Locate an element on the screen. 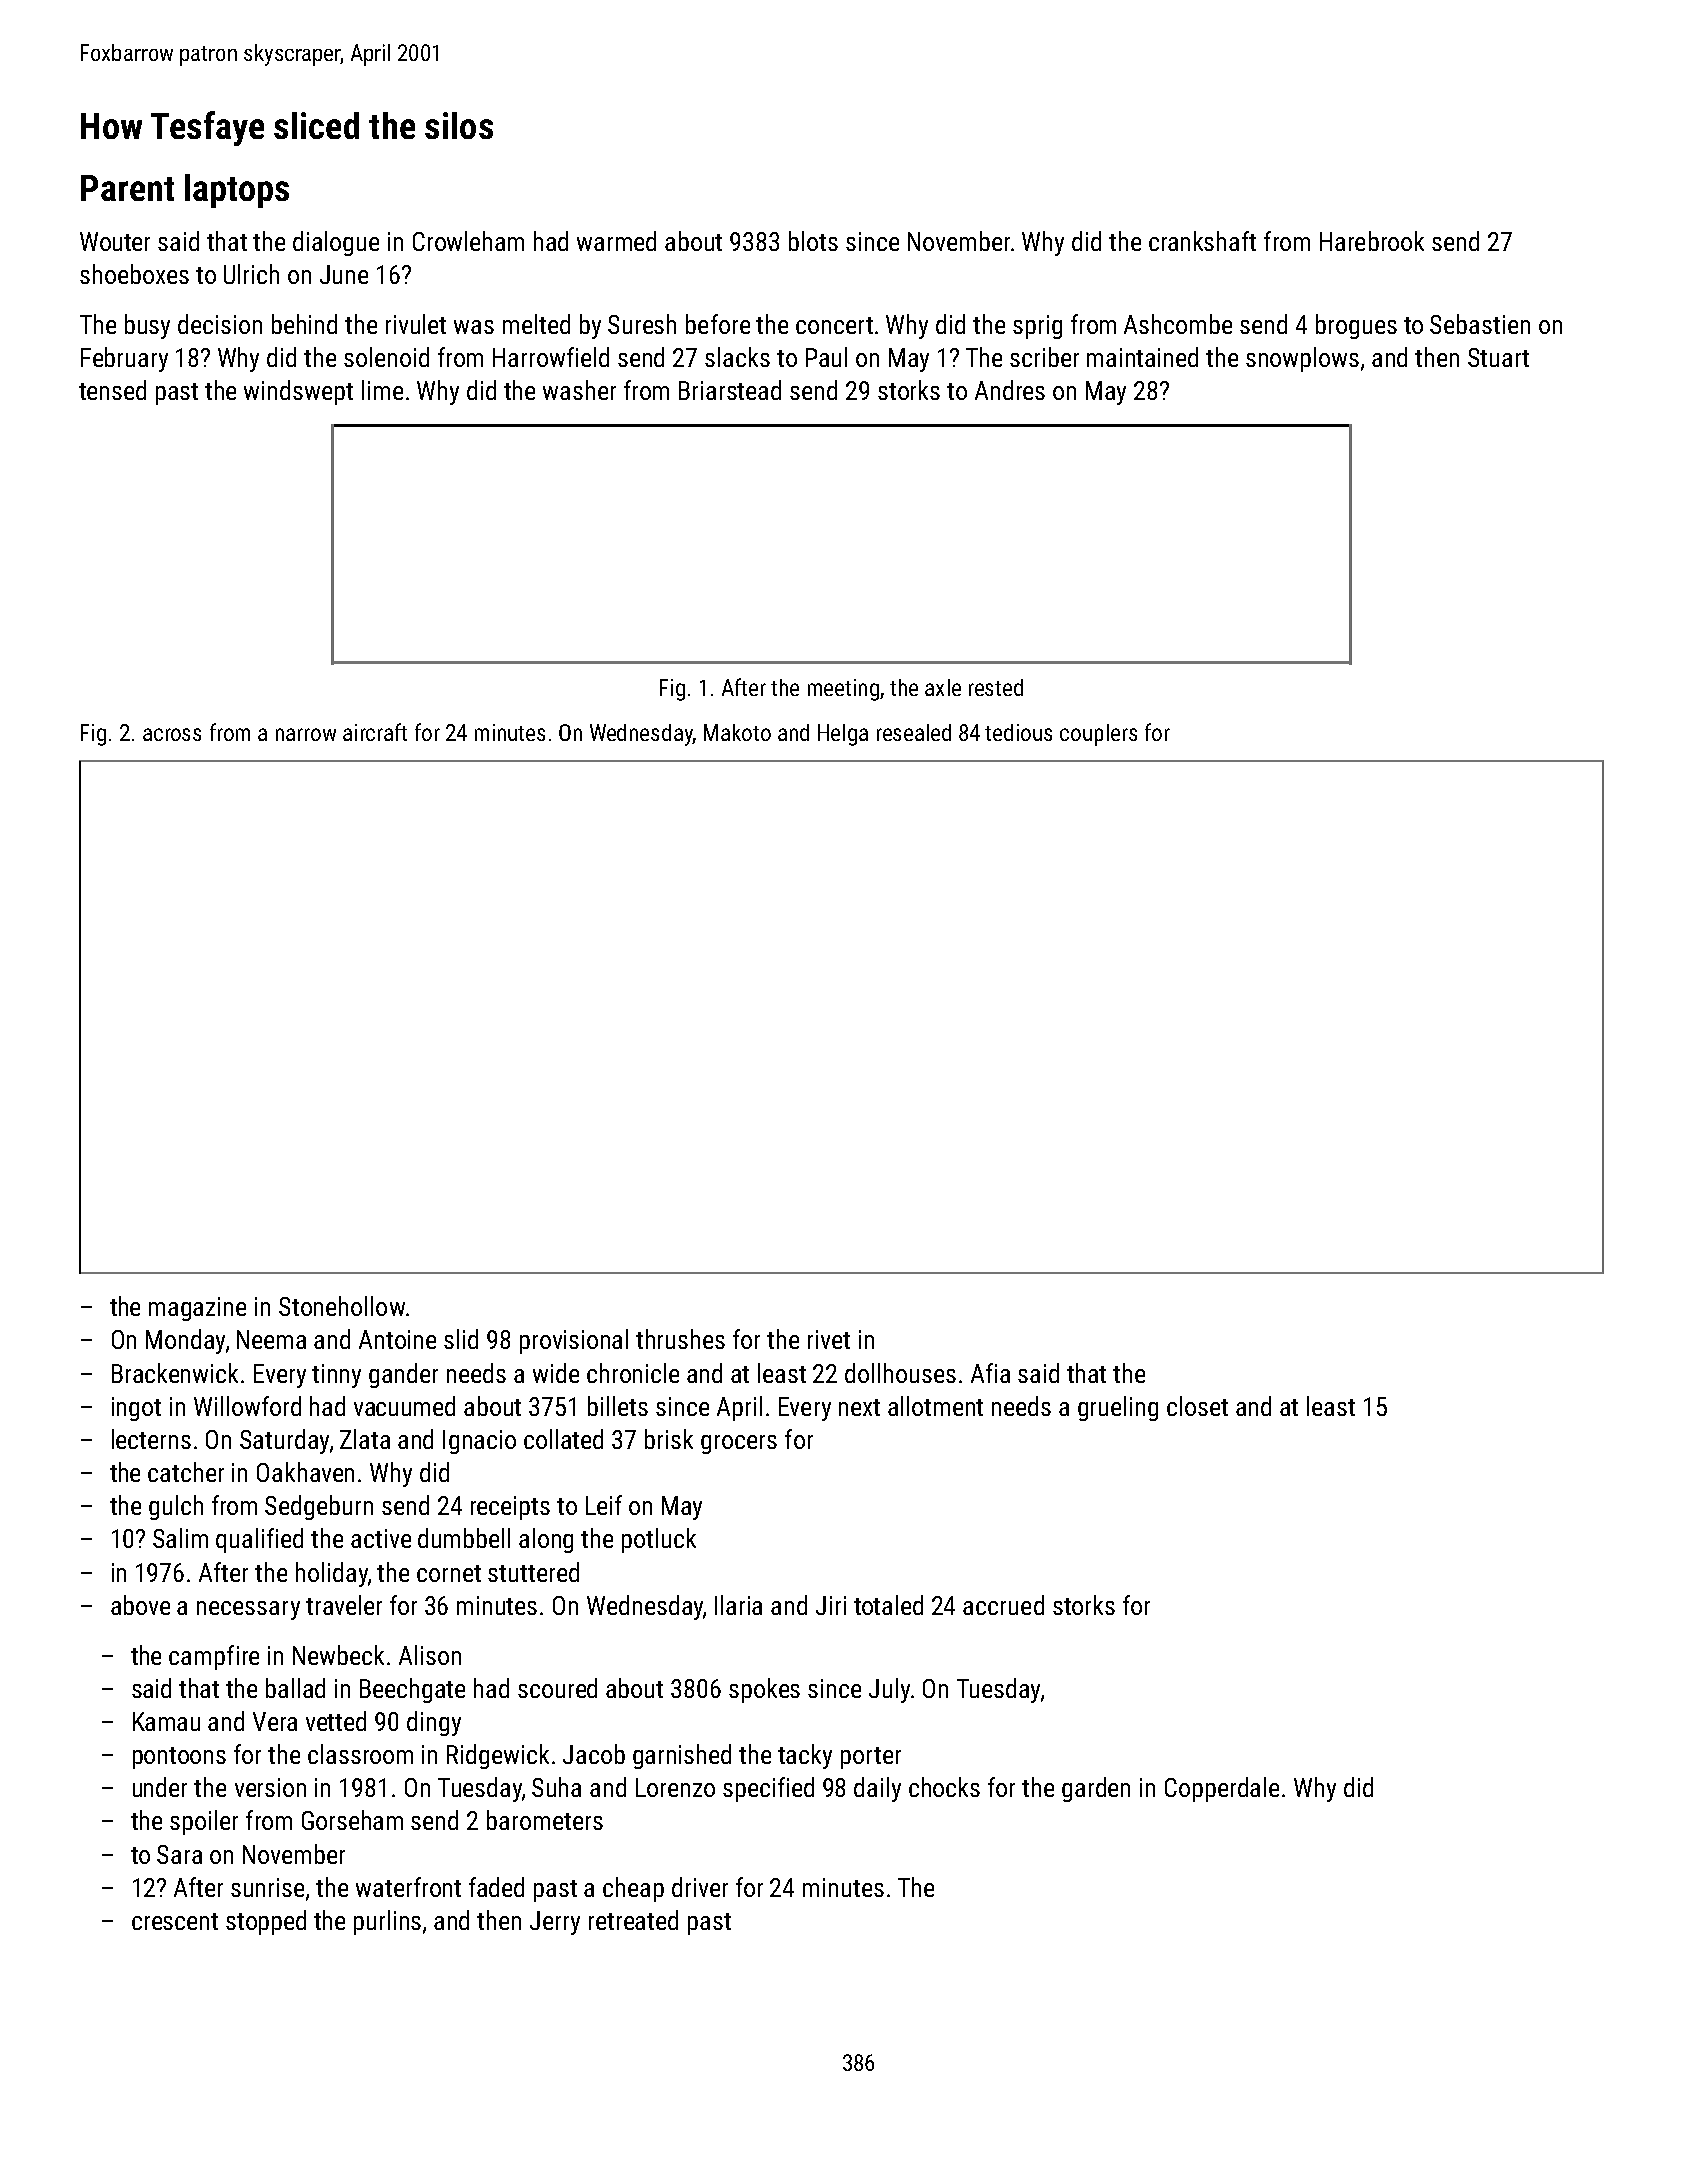  blots is located at coordinates (813, 241).
